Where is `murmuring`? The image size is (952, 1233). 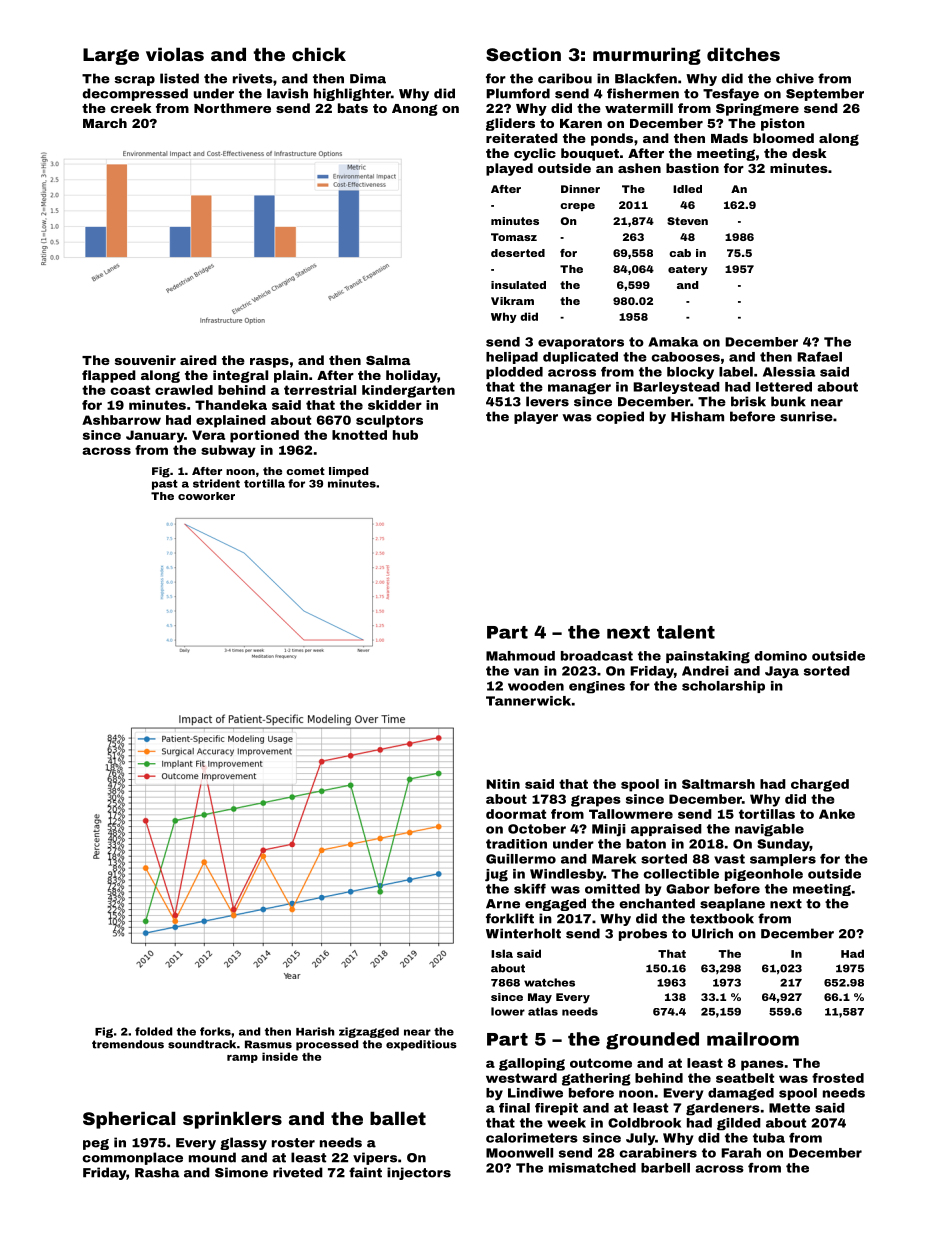 murmuring is located at coordinates (647, 56).
